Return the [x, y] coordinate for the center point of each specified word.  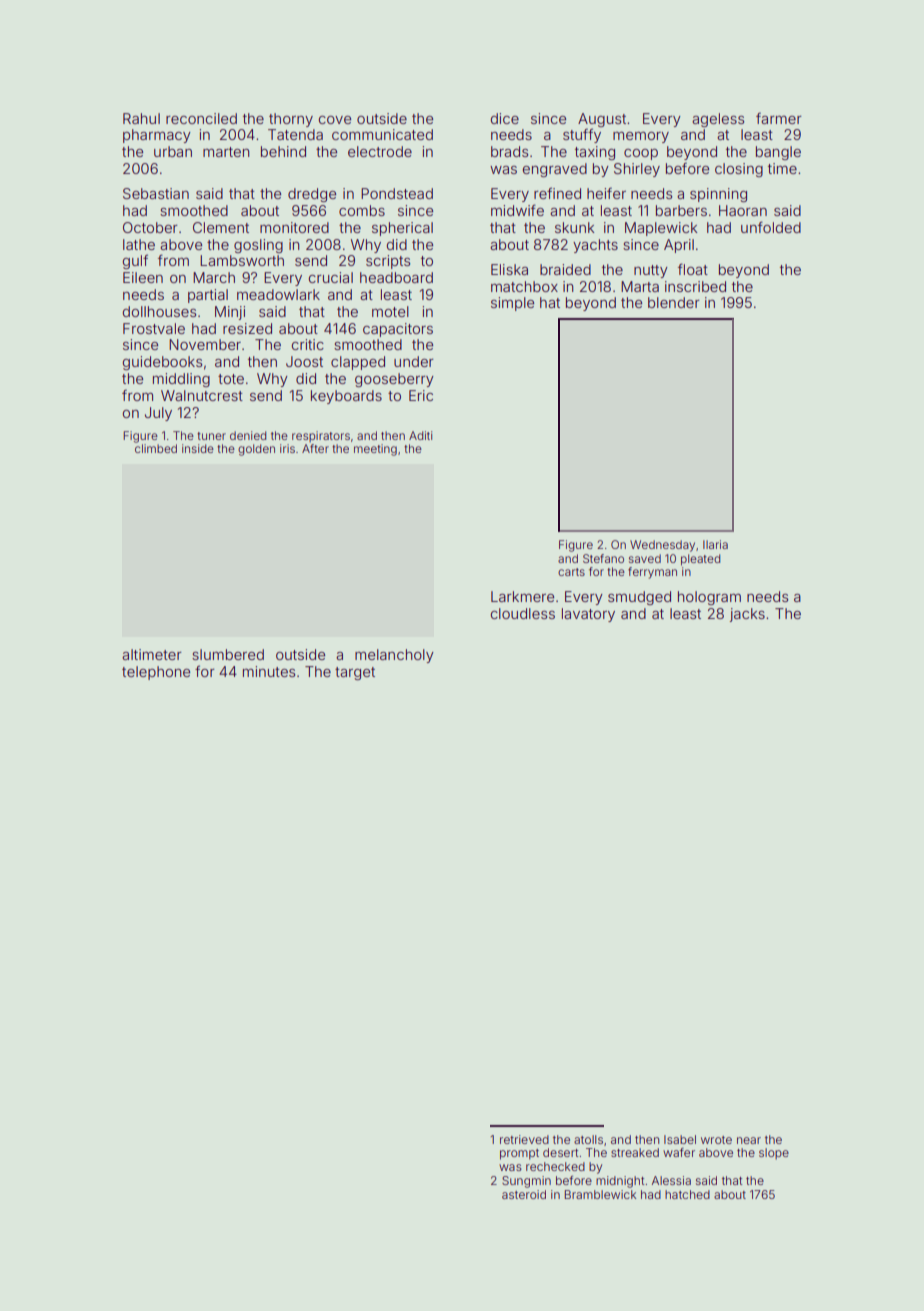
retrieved [524, 1139]
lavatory [588, 615]
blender [674, 302]
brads [509, 151]
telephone [156, 673]
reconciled [201, 118]
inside [198, 448]
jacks [747, 615]
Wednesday [662, 546]
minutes [269, 671]
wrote [716, 1140]
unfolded [771, 227]
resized [247, 328]
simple [512, 304]
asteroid [524, 1194]
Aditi [420, 435]
